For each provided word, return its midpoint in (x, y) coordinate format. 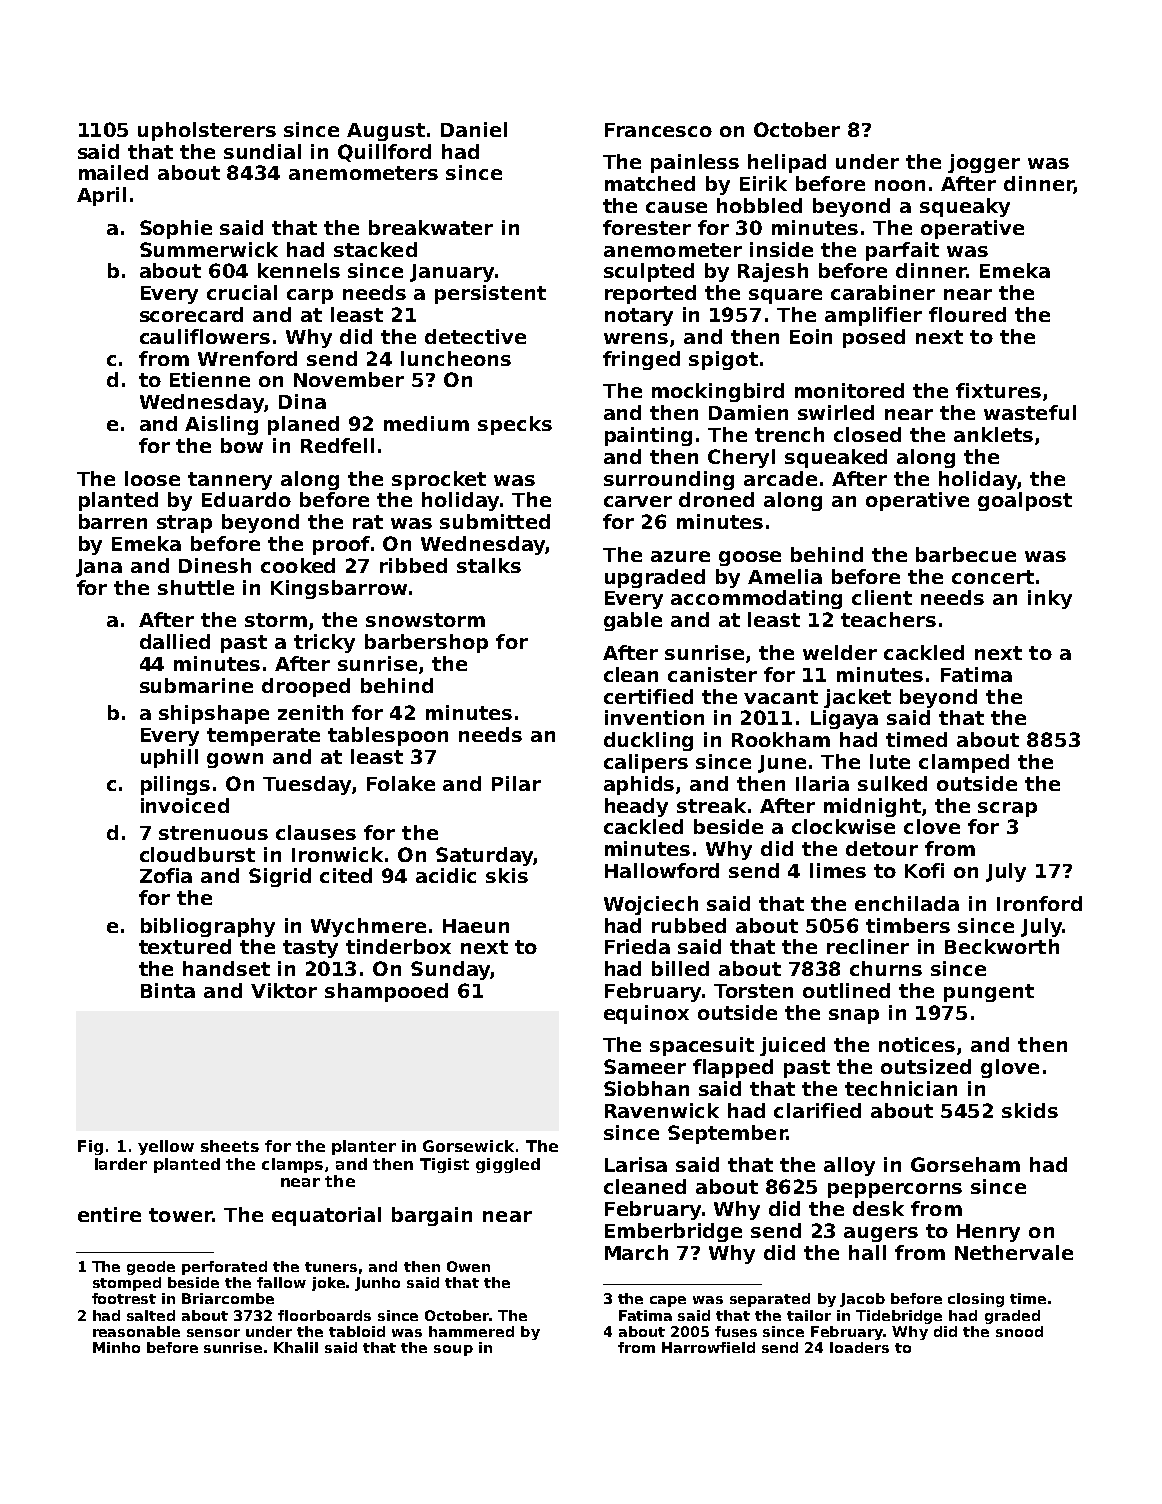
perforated (224, 1268)
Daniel (474, 129)
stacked (375, 249)
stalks (489, 565)
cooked (298, 565)
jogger (984, 163)
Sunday (450, 970)
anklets (993, 434)
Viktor (284, 990)
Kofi (924, 870)
